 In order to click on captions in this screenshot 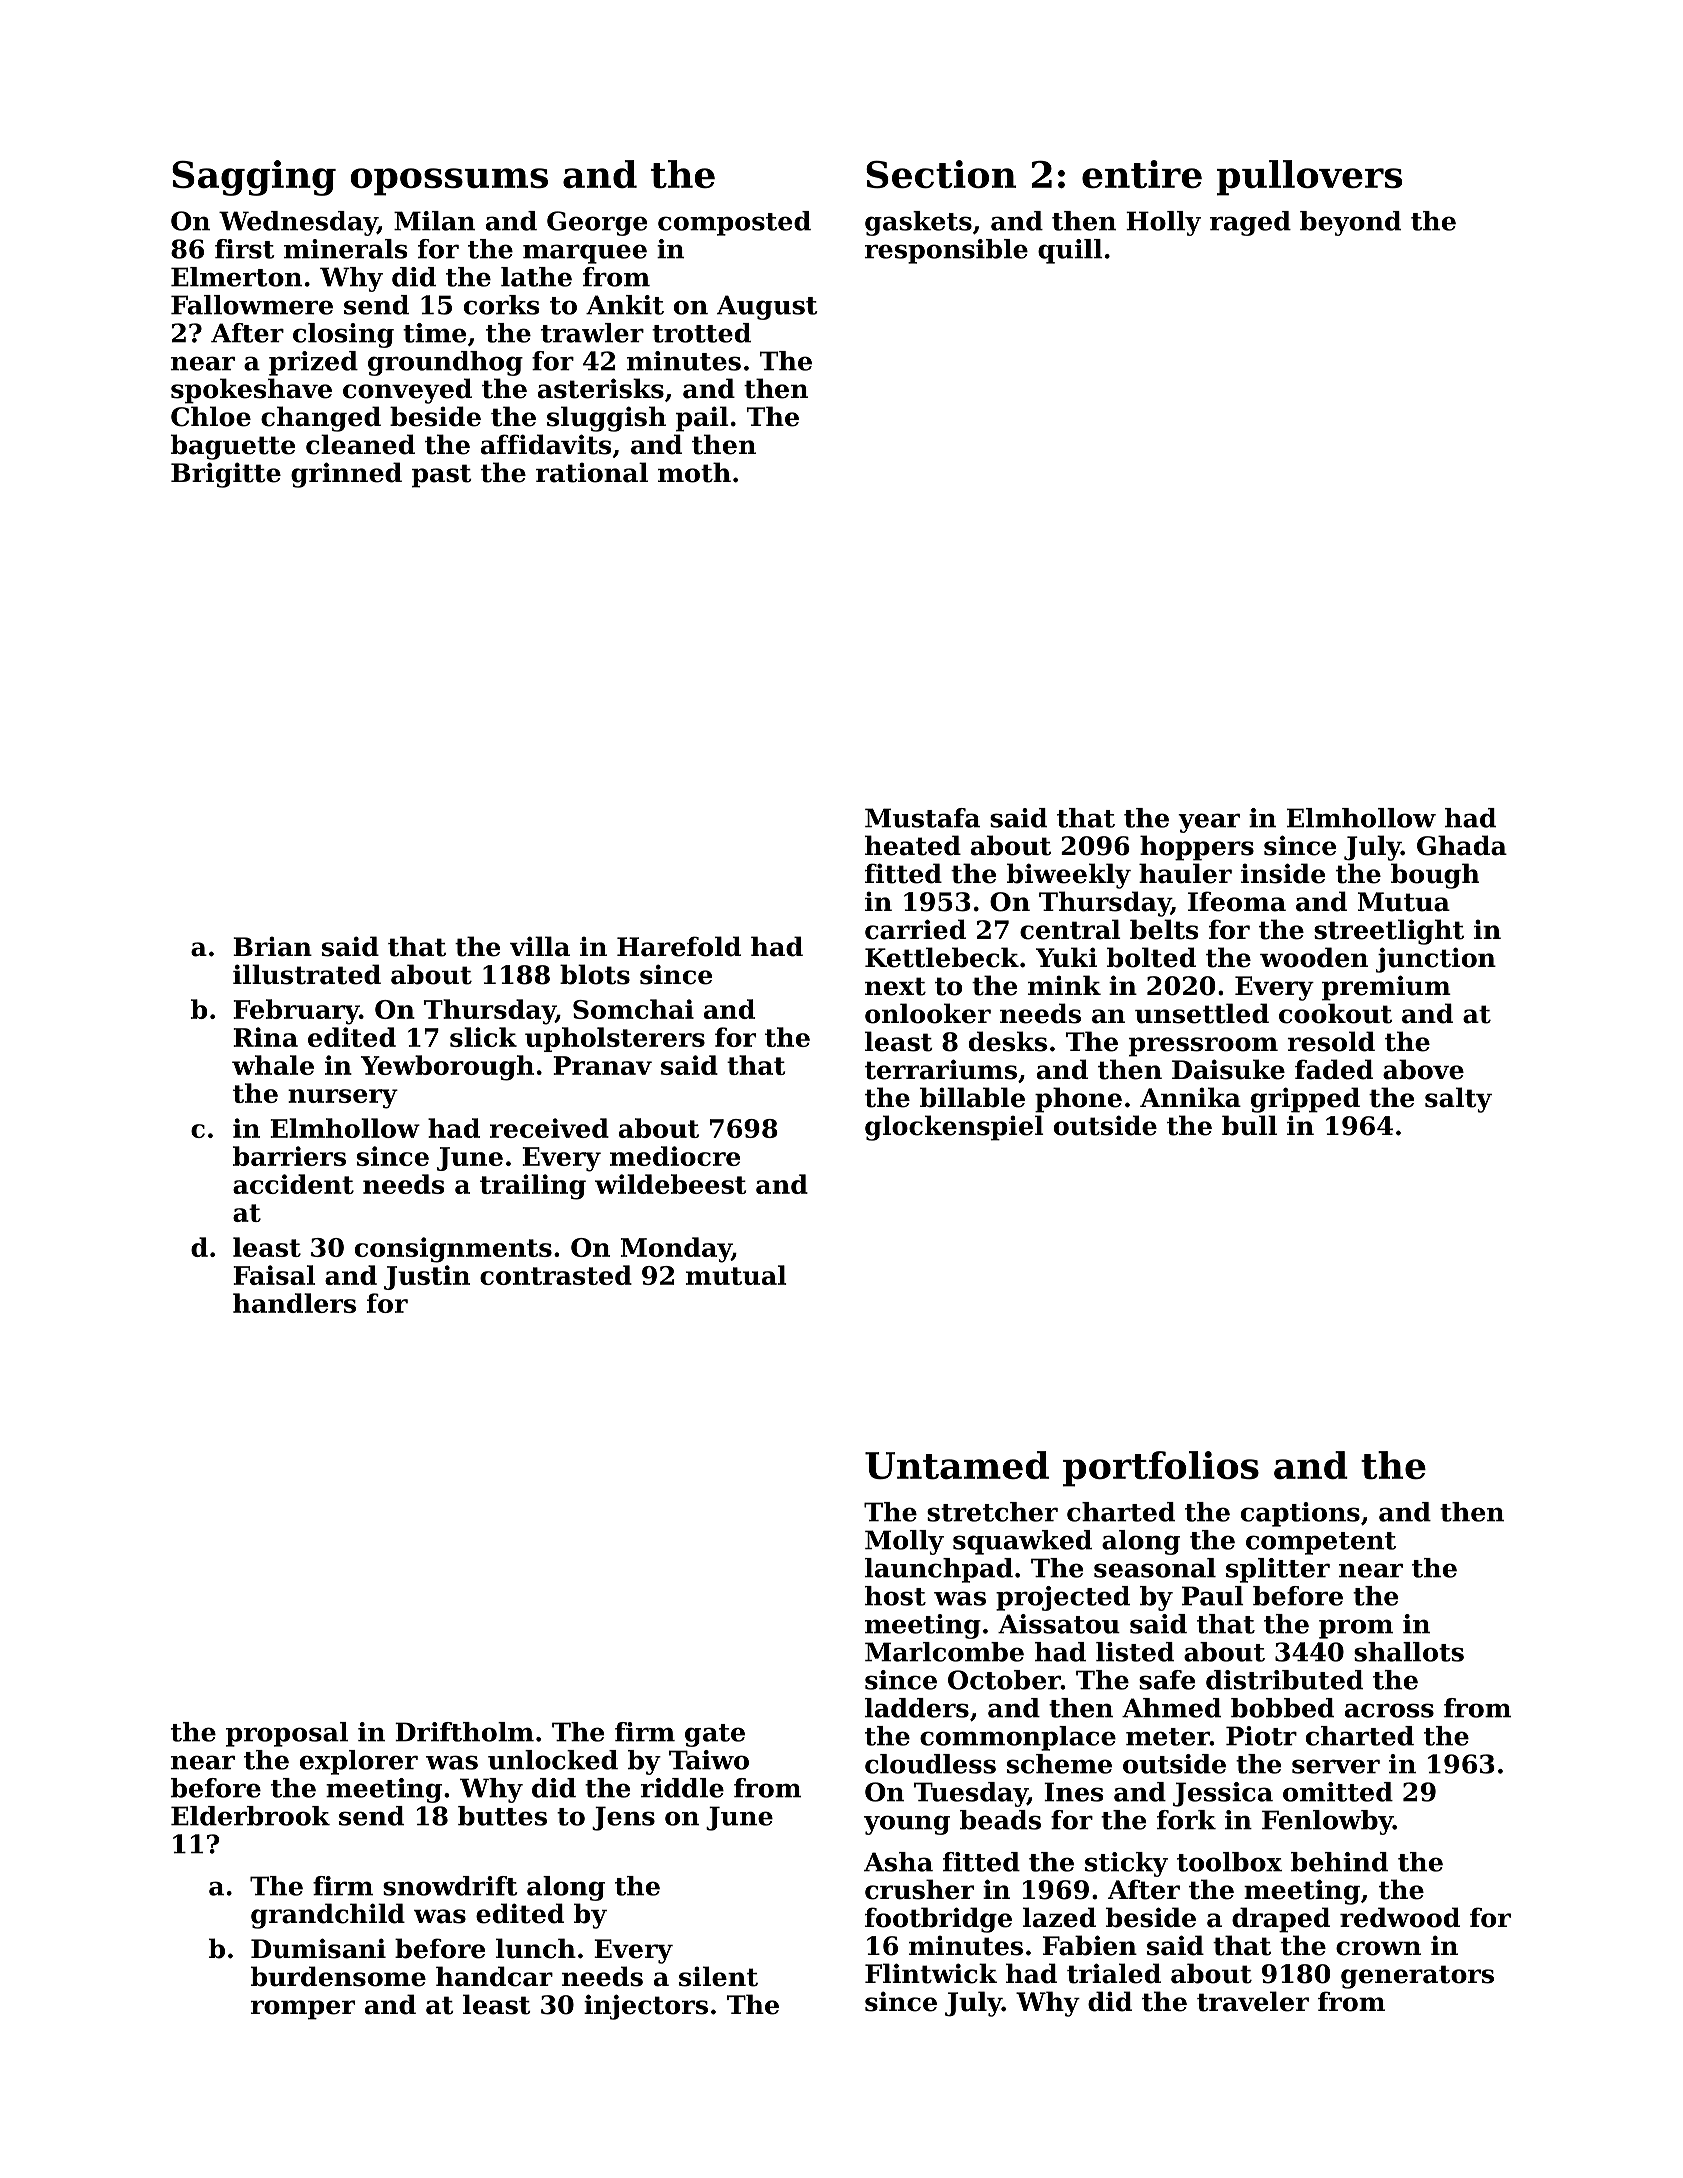, I will do `click(1300, 1514)`.
